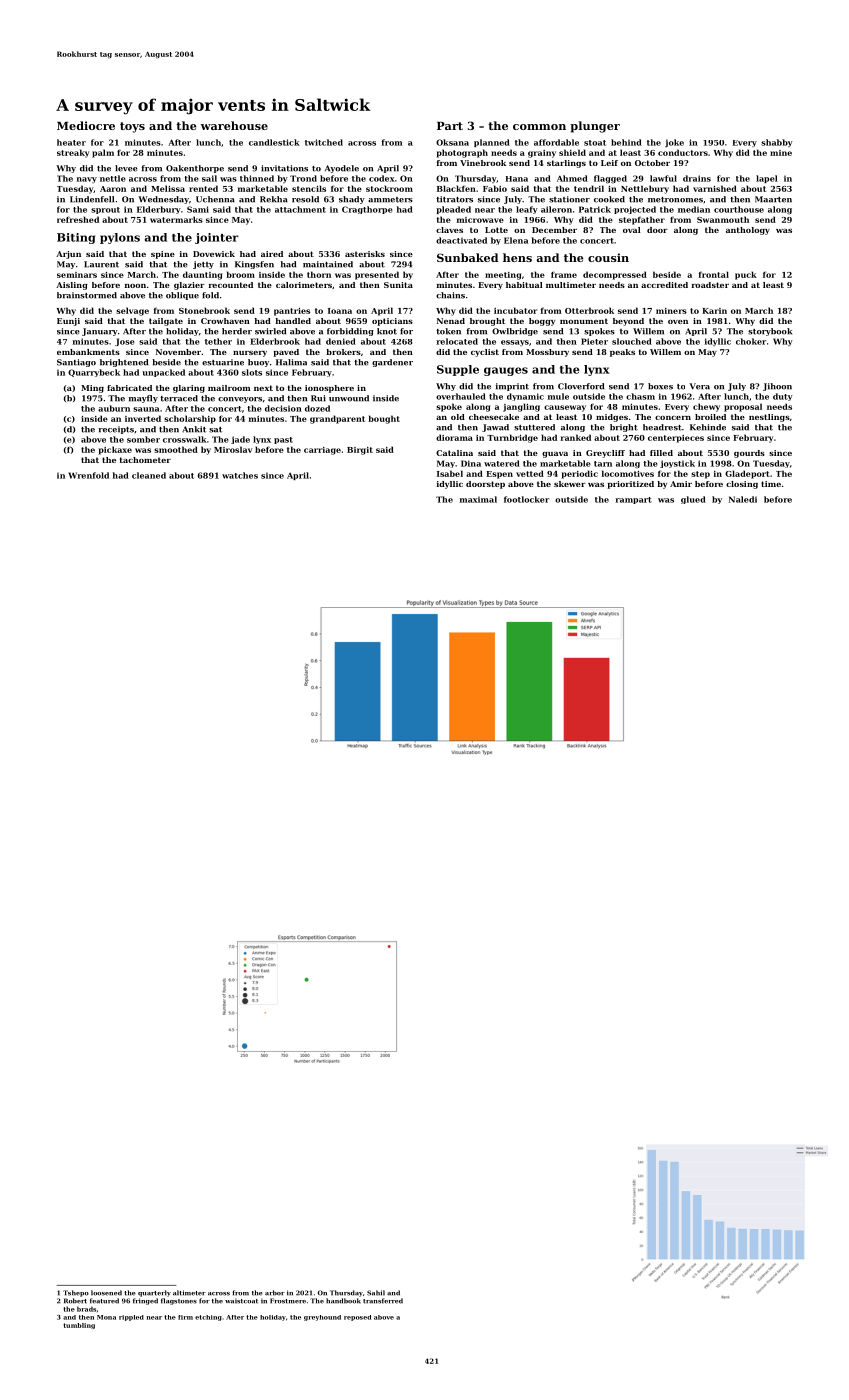  What do you see at coordinates (743, 499) in the screenshot?
I see `Naledi` at bounding box center [743, 499].
